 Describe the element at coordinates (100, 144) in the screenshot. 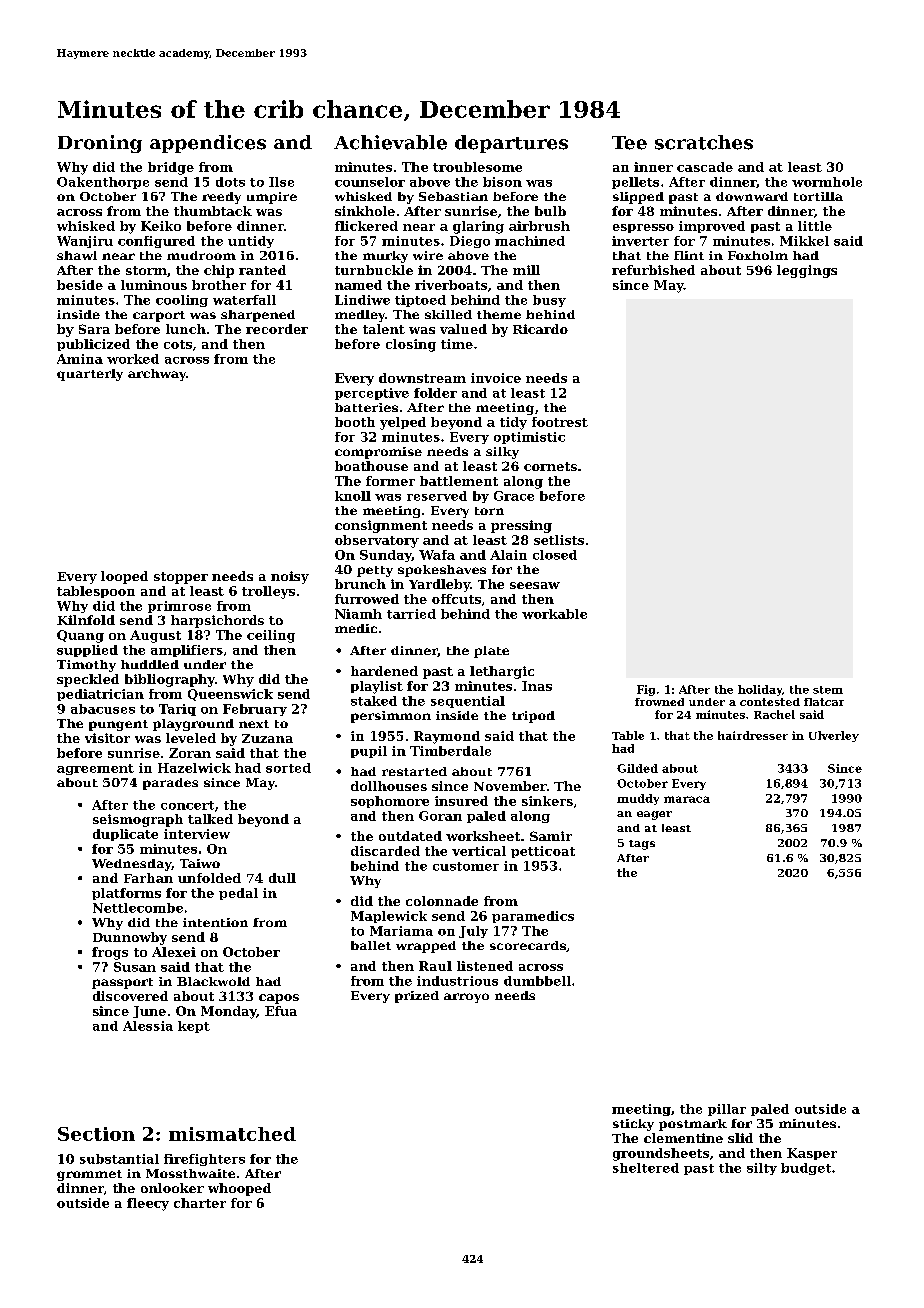

I see `Droning` at that location.
